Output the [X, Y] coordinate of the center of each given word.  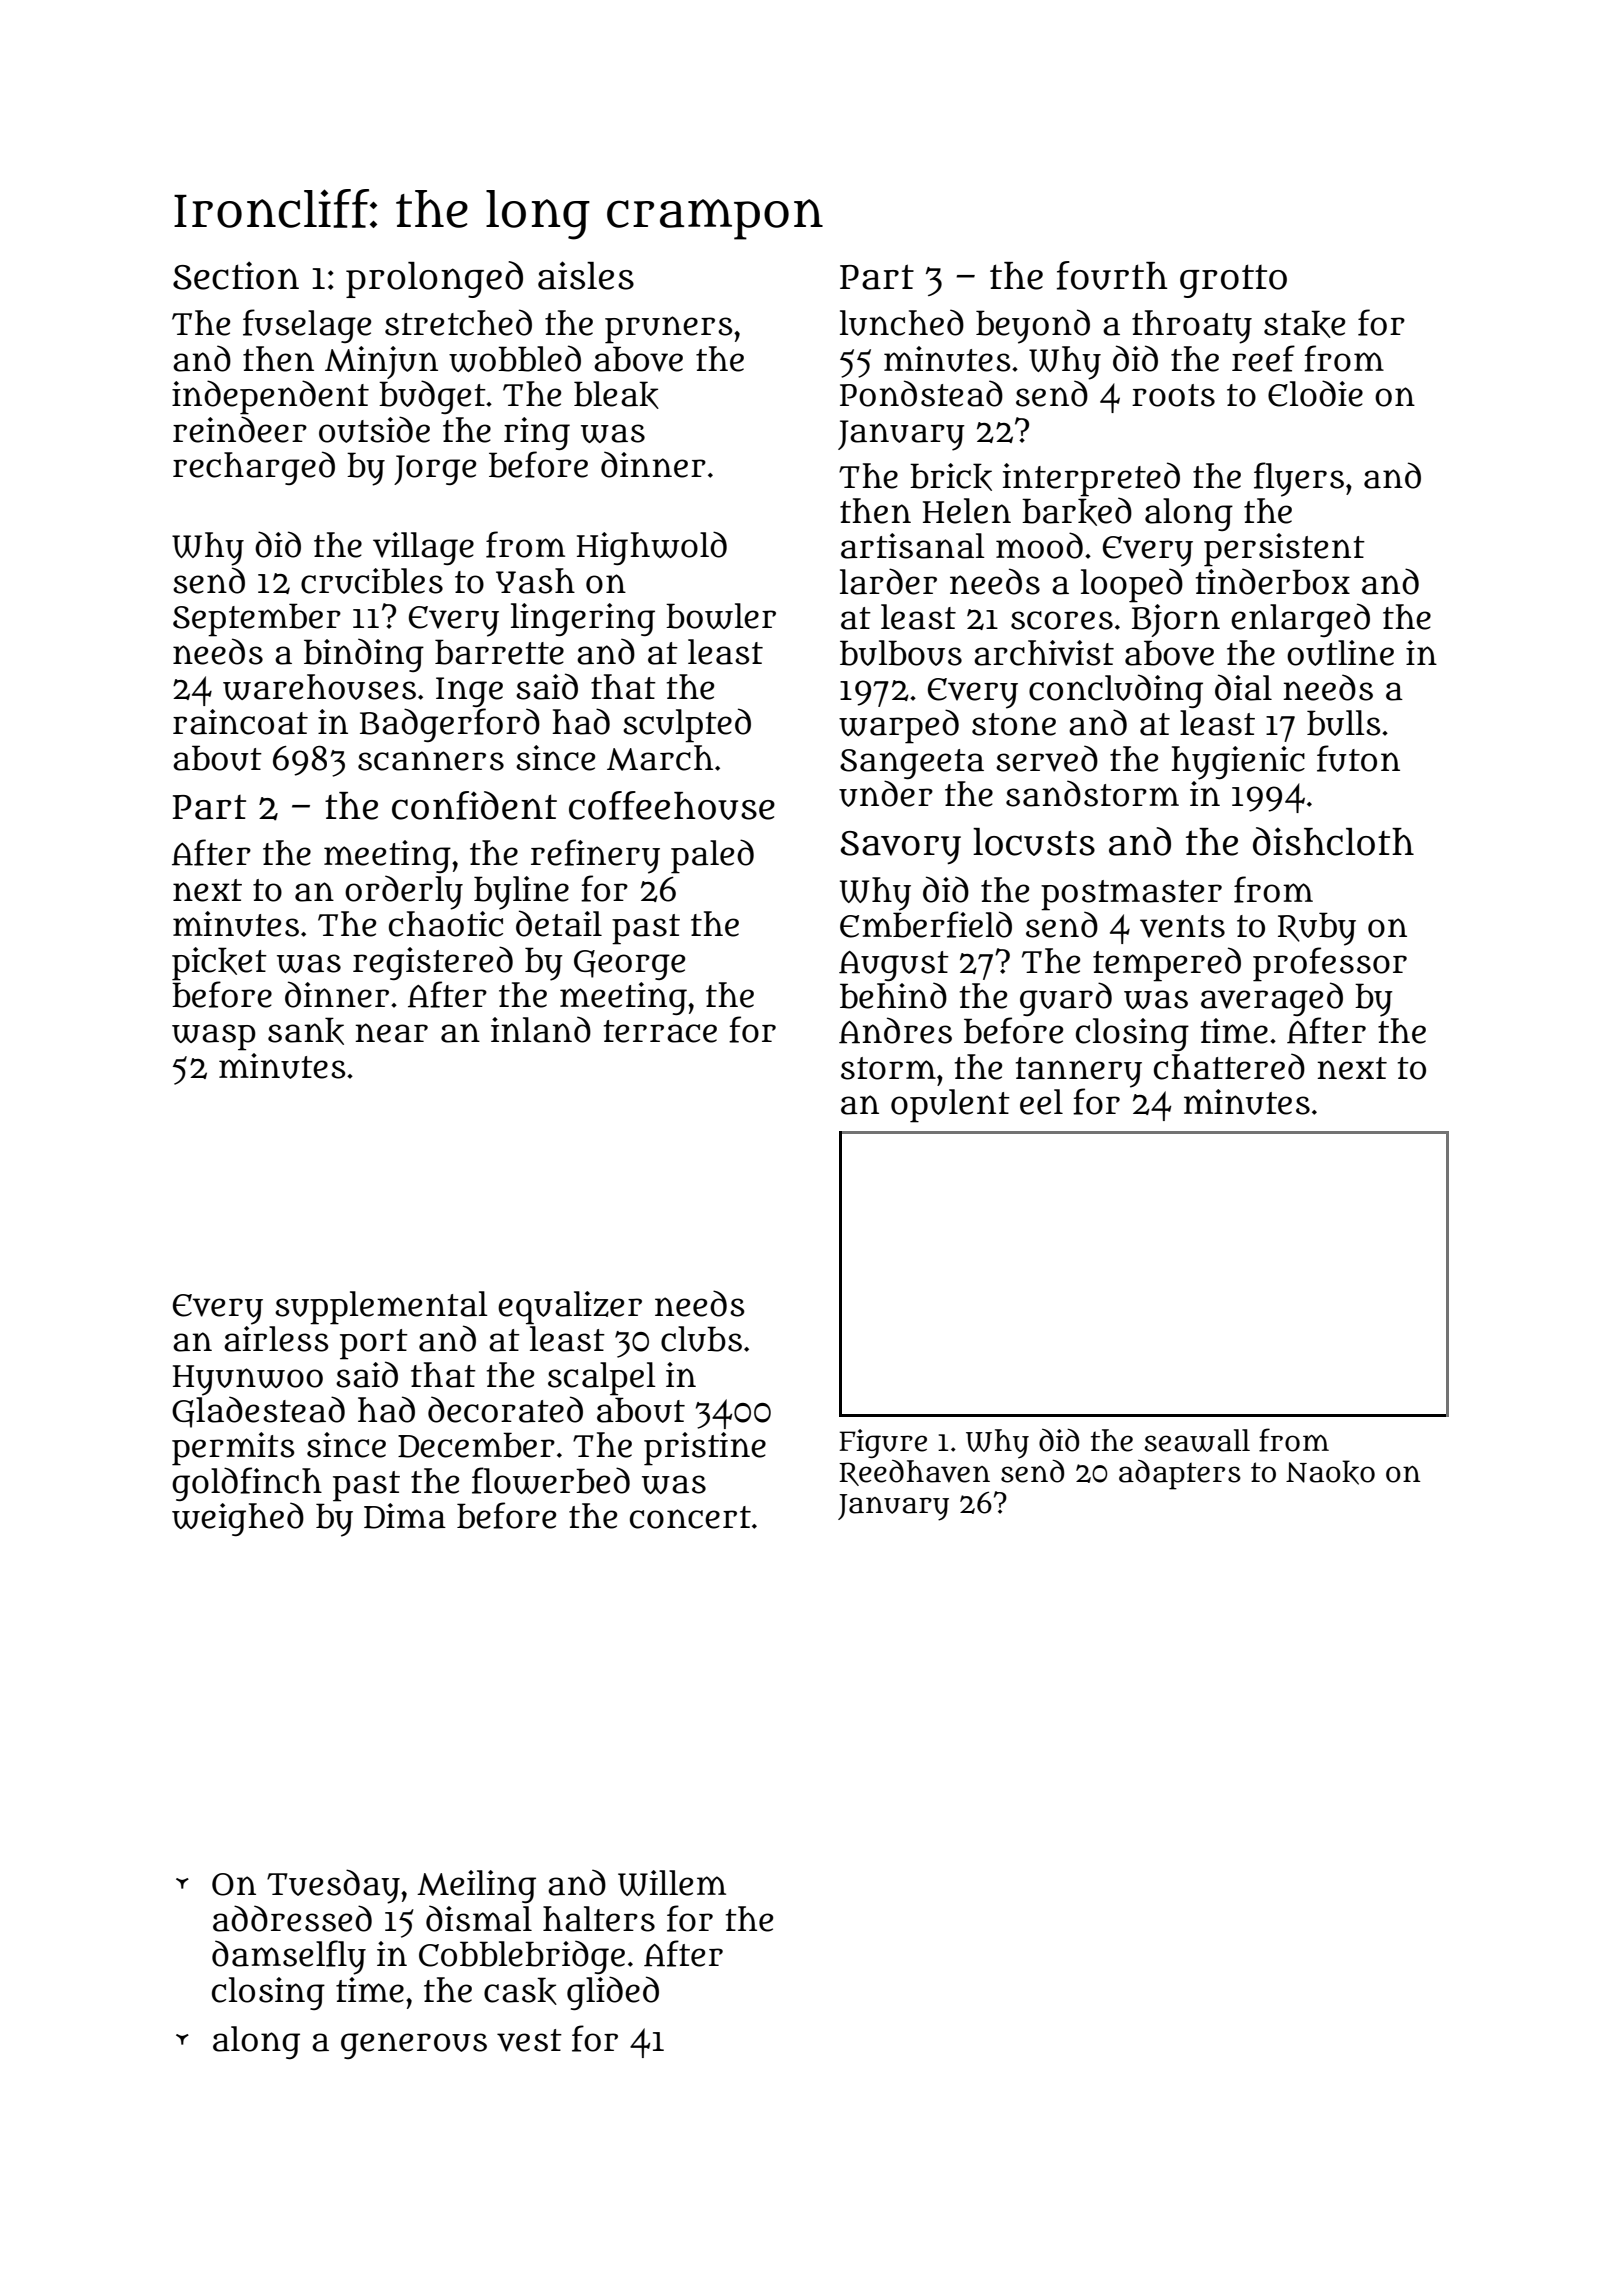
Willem [672, 1883]
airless [276, 1339]
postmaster [1131, 895]
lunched [902, 322]
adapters [1180, 1474]
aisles [586, 275]
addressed [292, 1918]
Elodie [1315, 393]
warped [899, 726]
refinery [595, 856]
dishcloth [1333, 841]
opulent [950, 1106]
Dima [405, 1516]
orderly [404, 892]
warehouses [319, 687]
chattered [1229, 1066]
